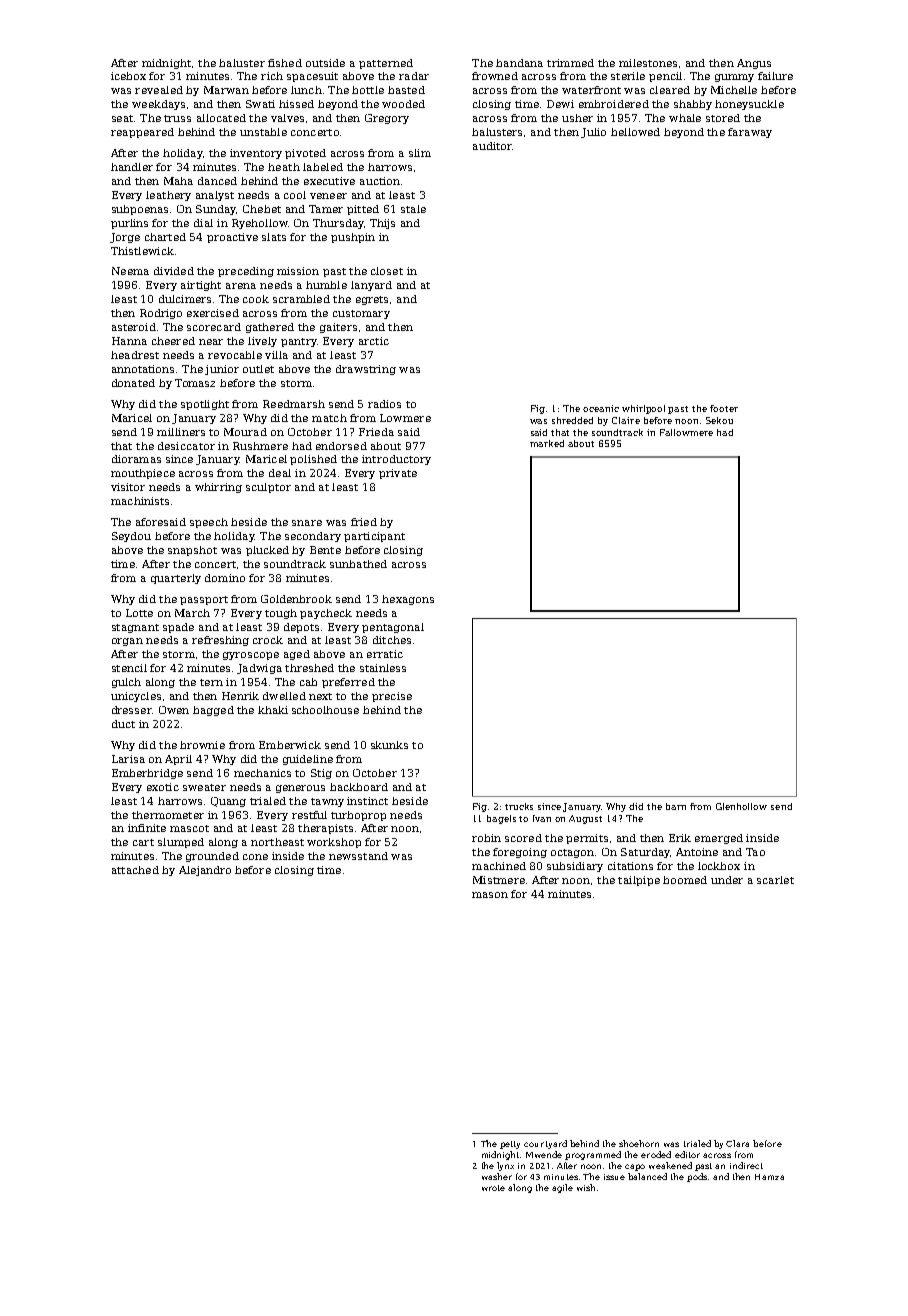 This image has width=908, height=1316. Describe the element at coordinates (719, 420) in the image. I see `Sekou` at that location.
